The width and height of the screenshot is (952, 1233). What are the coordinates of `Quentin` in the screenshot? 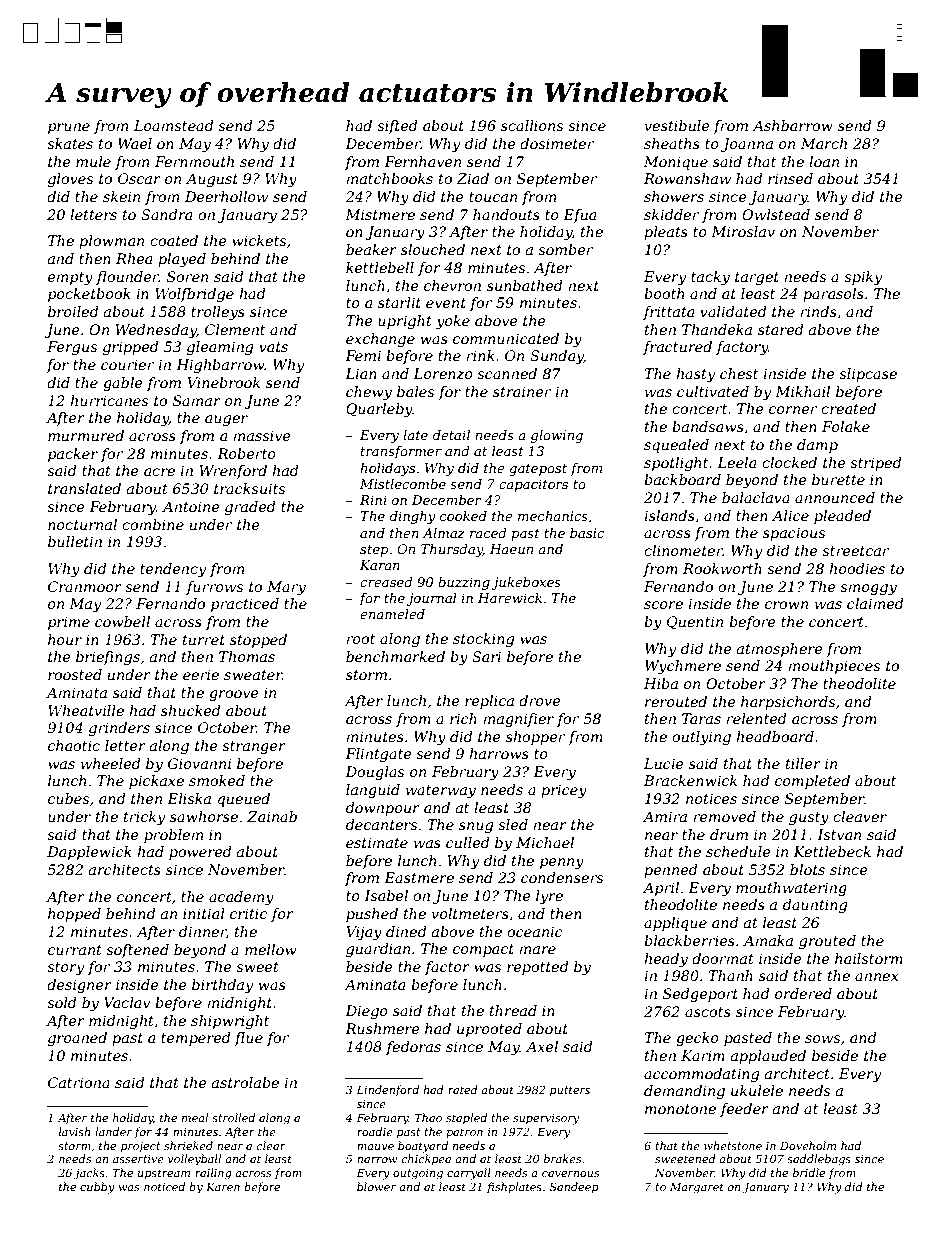 It's located at (695, 623).
